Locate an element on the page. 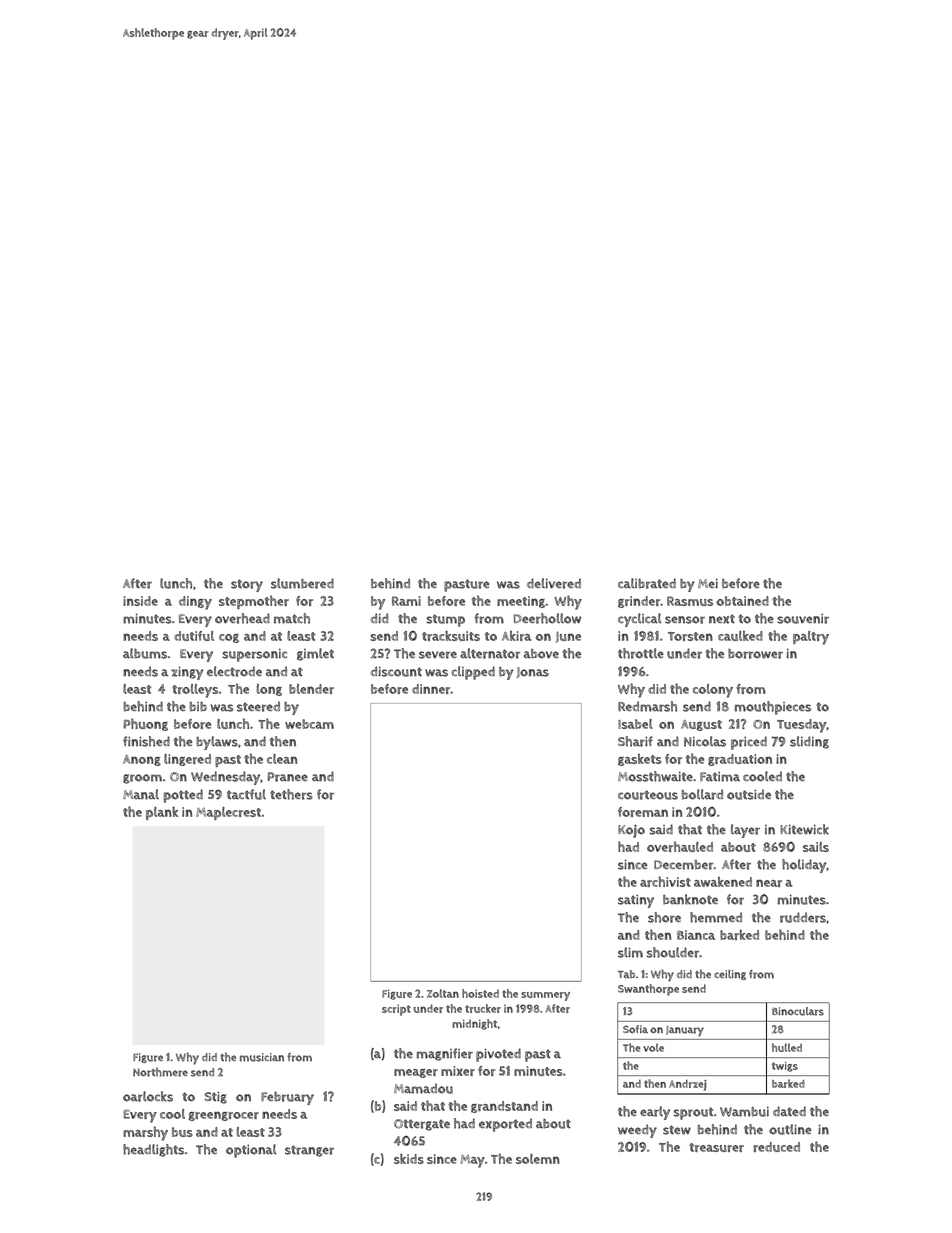  Zoltan is located at coordinates (443, 993).
